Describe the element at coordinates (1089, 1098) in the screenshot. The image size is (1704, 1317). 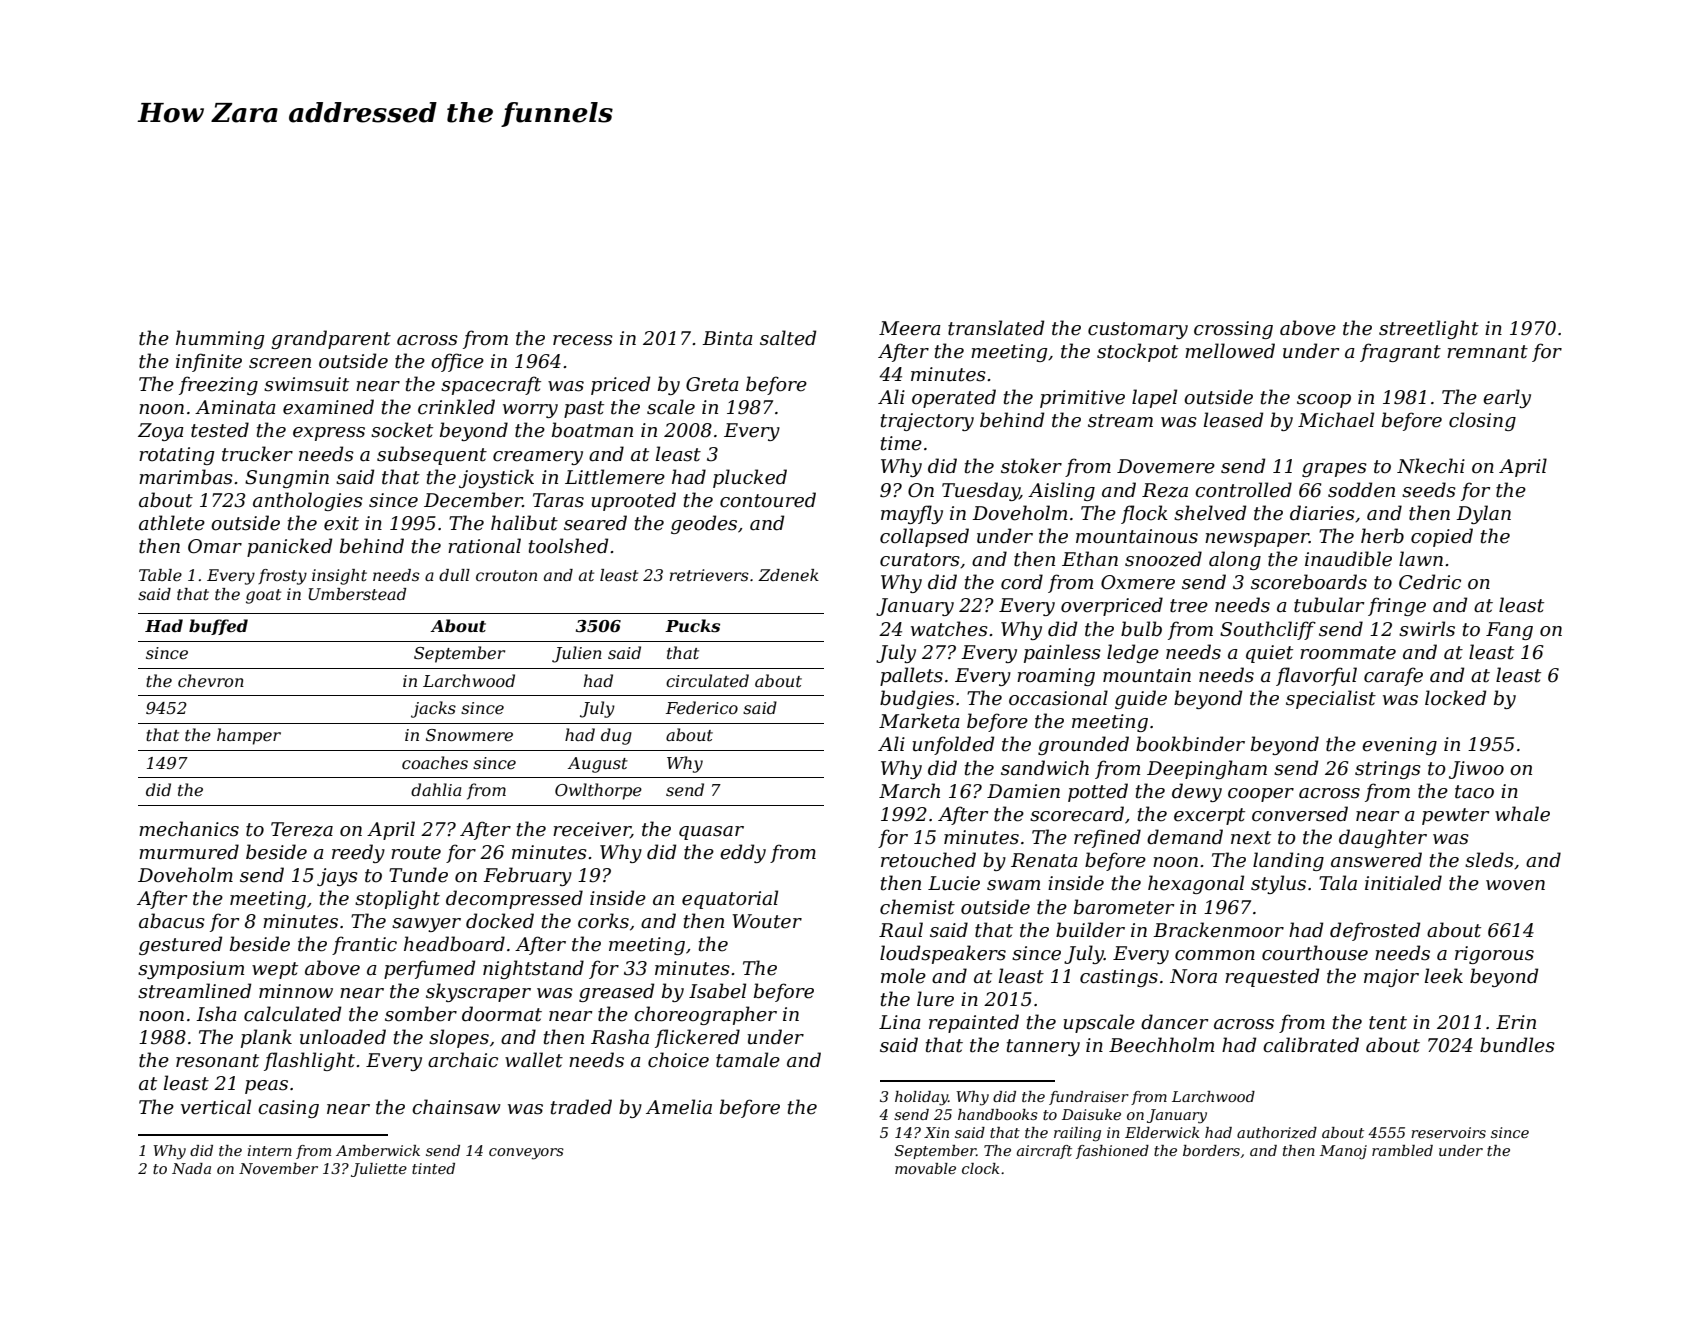
I see `fundraiser` at that location.
